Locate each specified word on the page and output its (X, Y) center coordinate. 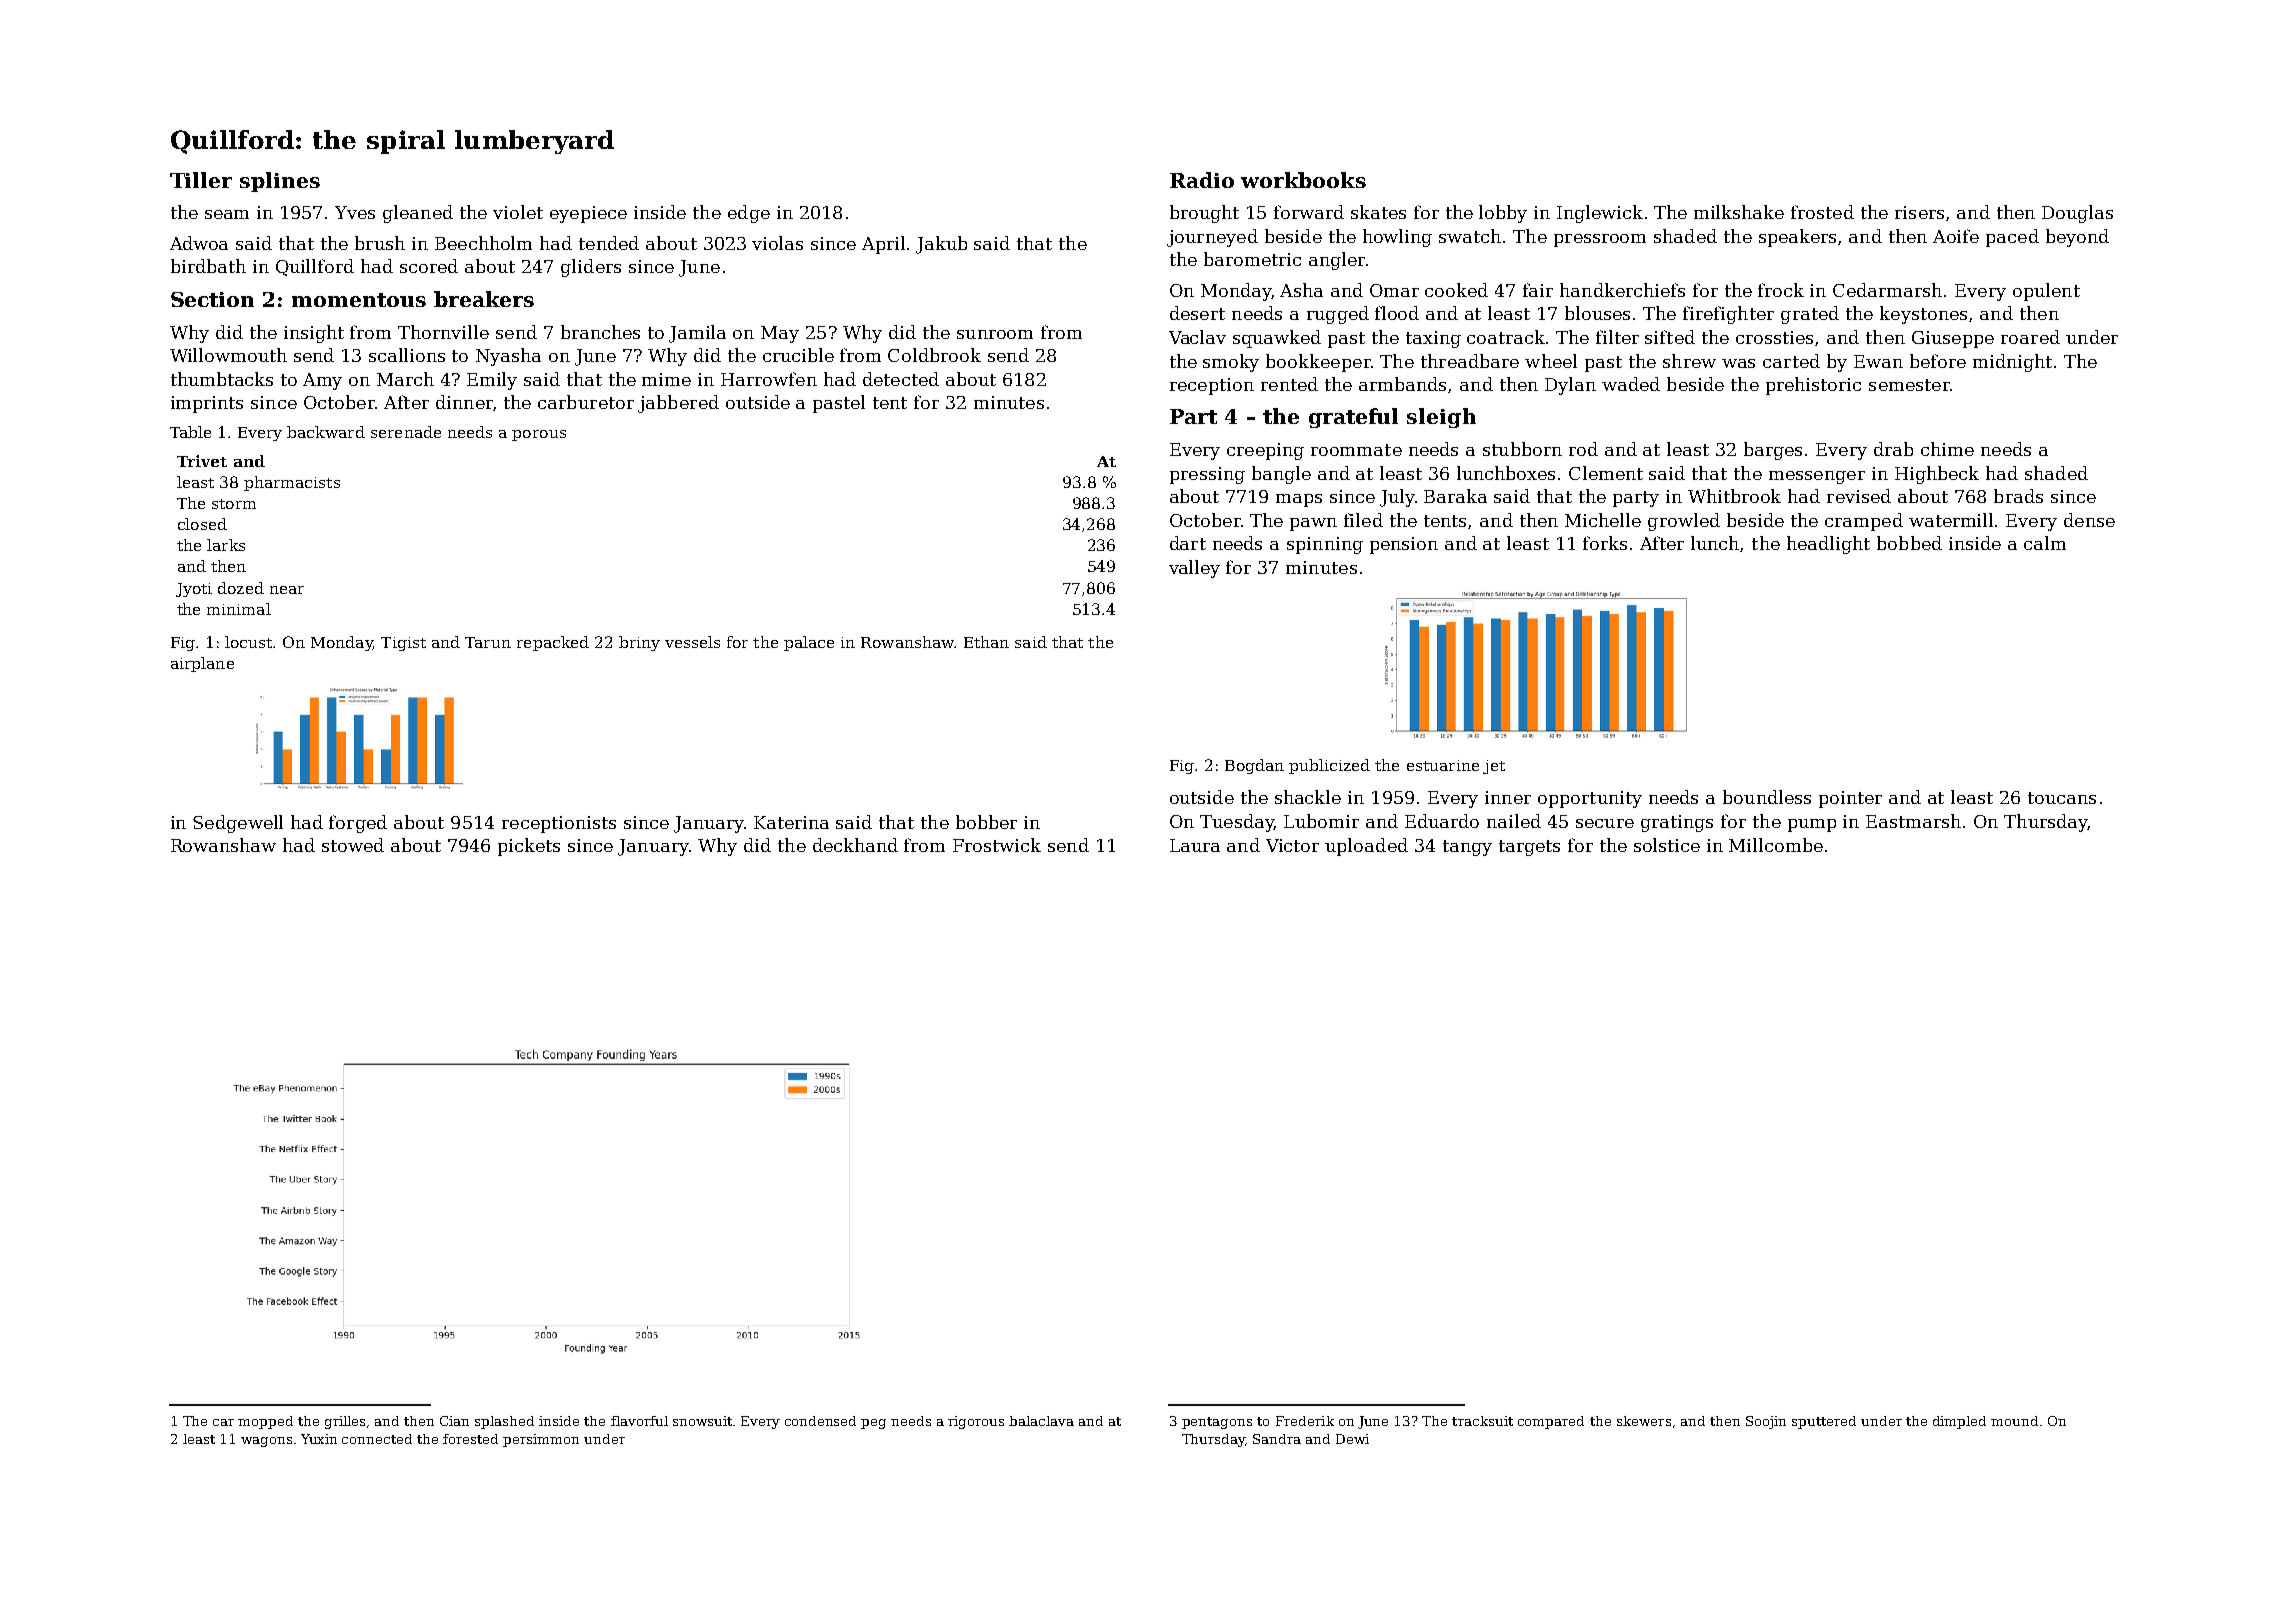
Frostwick (997, 845)
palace (809, 643)
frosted (1822, 212)
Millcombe (1776, 845)
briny (639, 643)
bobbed (1909, 543)
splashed (504, 1422)
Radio (1202, 180)
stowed (353, 845)
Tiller (201, 180)
